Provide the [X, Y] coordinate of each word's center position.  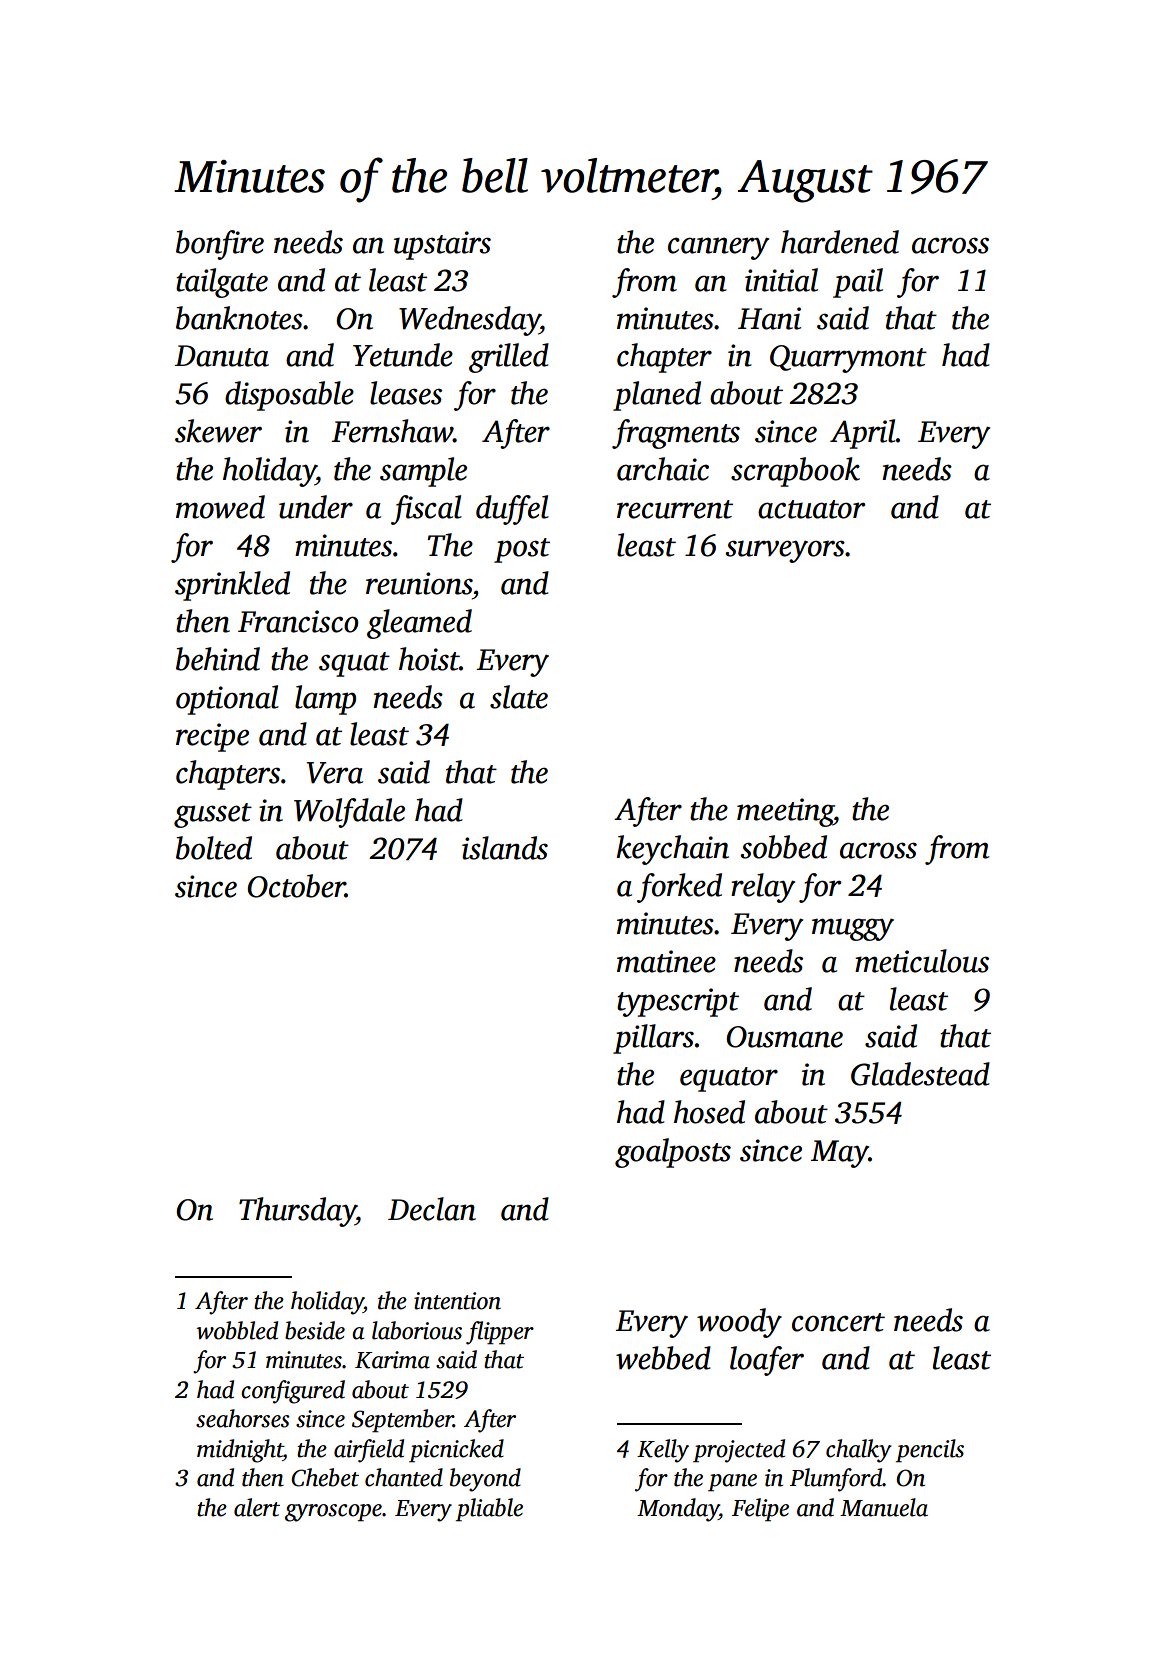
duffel [512, 510]
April [863, 434]
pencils [930, 1451]
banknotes [239, 318]
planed [657, 396]
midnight [240, 1451]
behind [218, 659]
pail [858, 283]
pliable [489, 1510]
